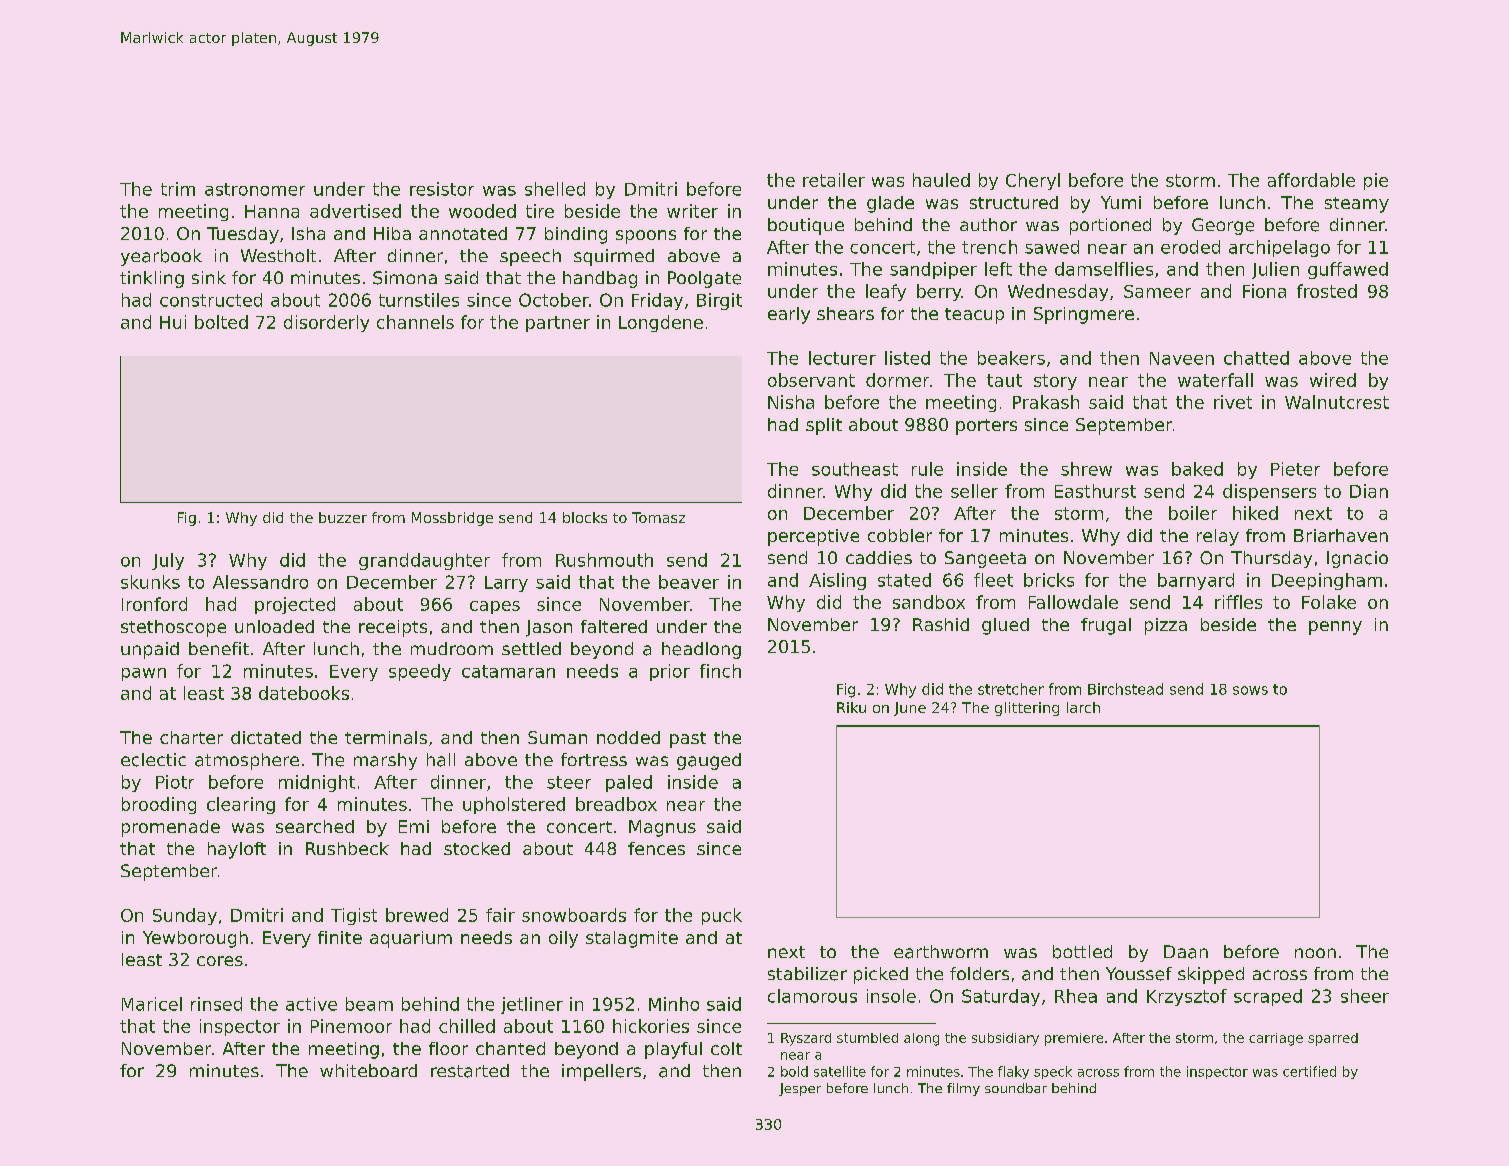 The width and height of the document is (1509, 1166). What do you see at coordinates (343, 517) in the document?
I see `buzzer` at bounding box center [343, 517].
